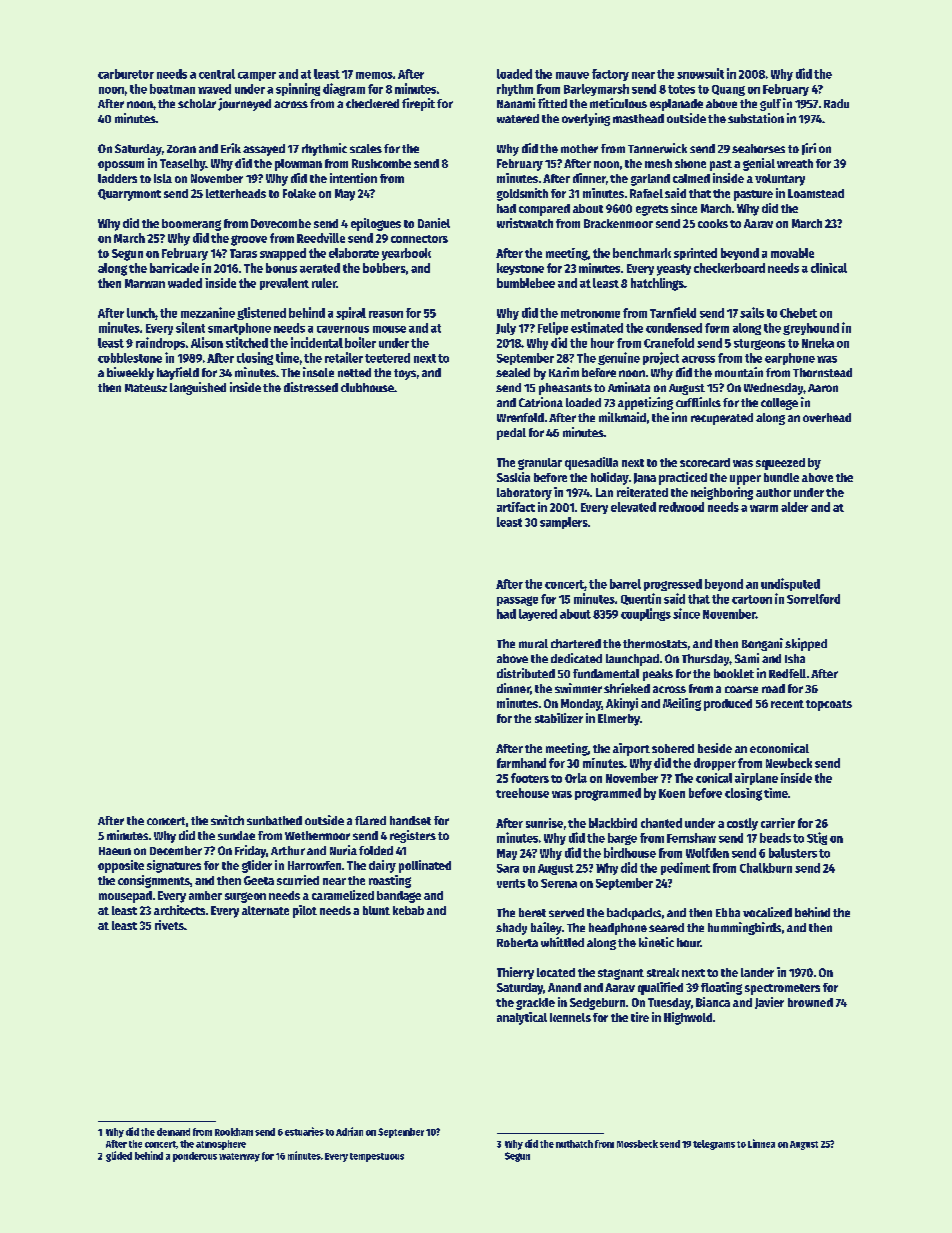  Describe the element at coordinates (521, 763) in the page. I see `farmhand` at that location.
